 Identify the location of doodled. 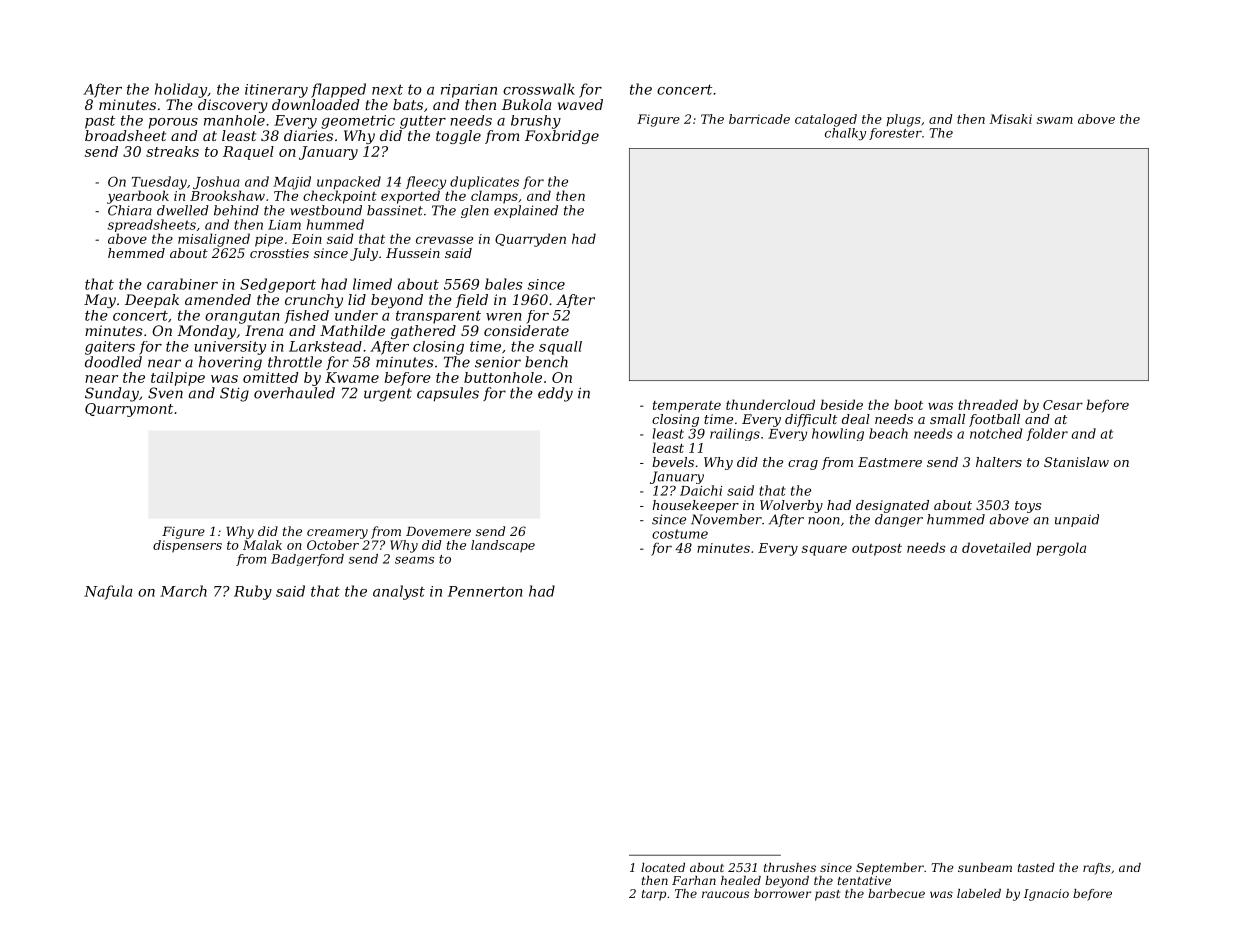
(113, 362).
